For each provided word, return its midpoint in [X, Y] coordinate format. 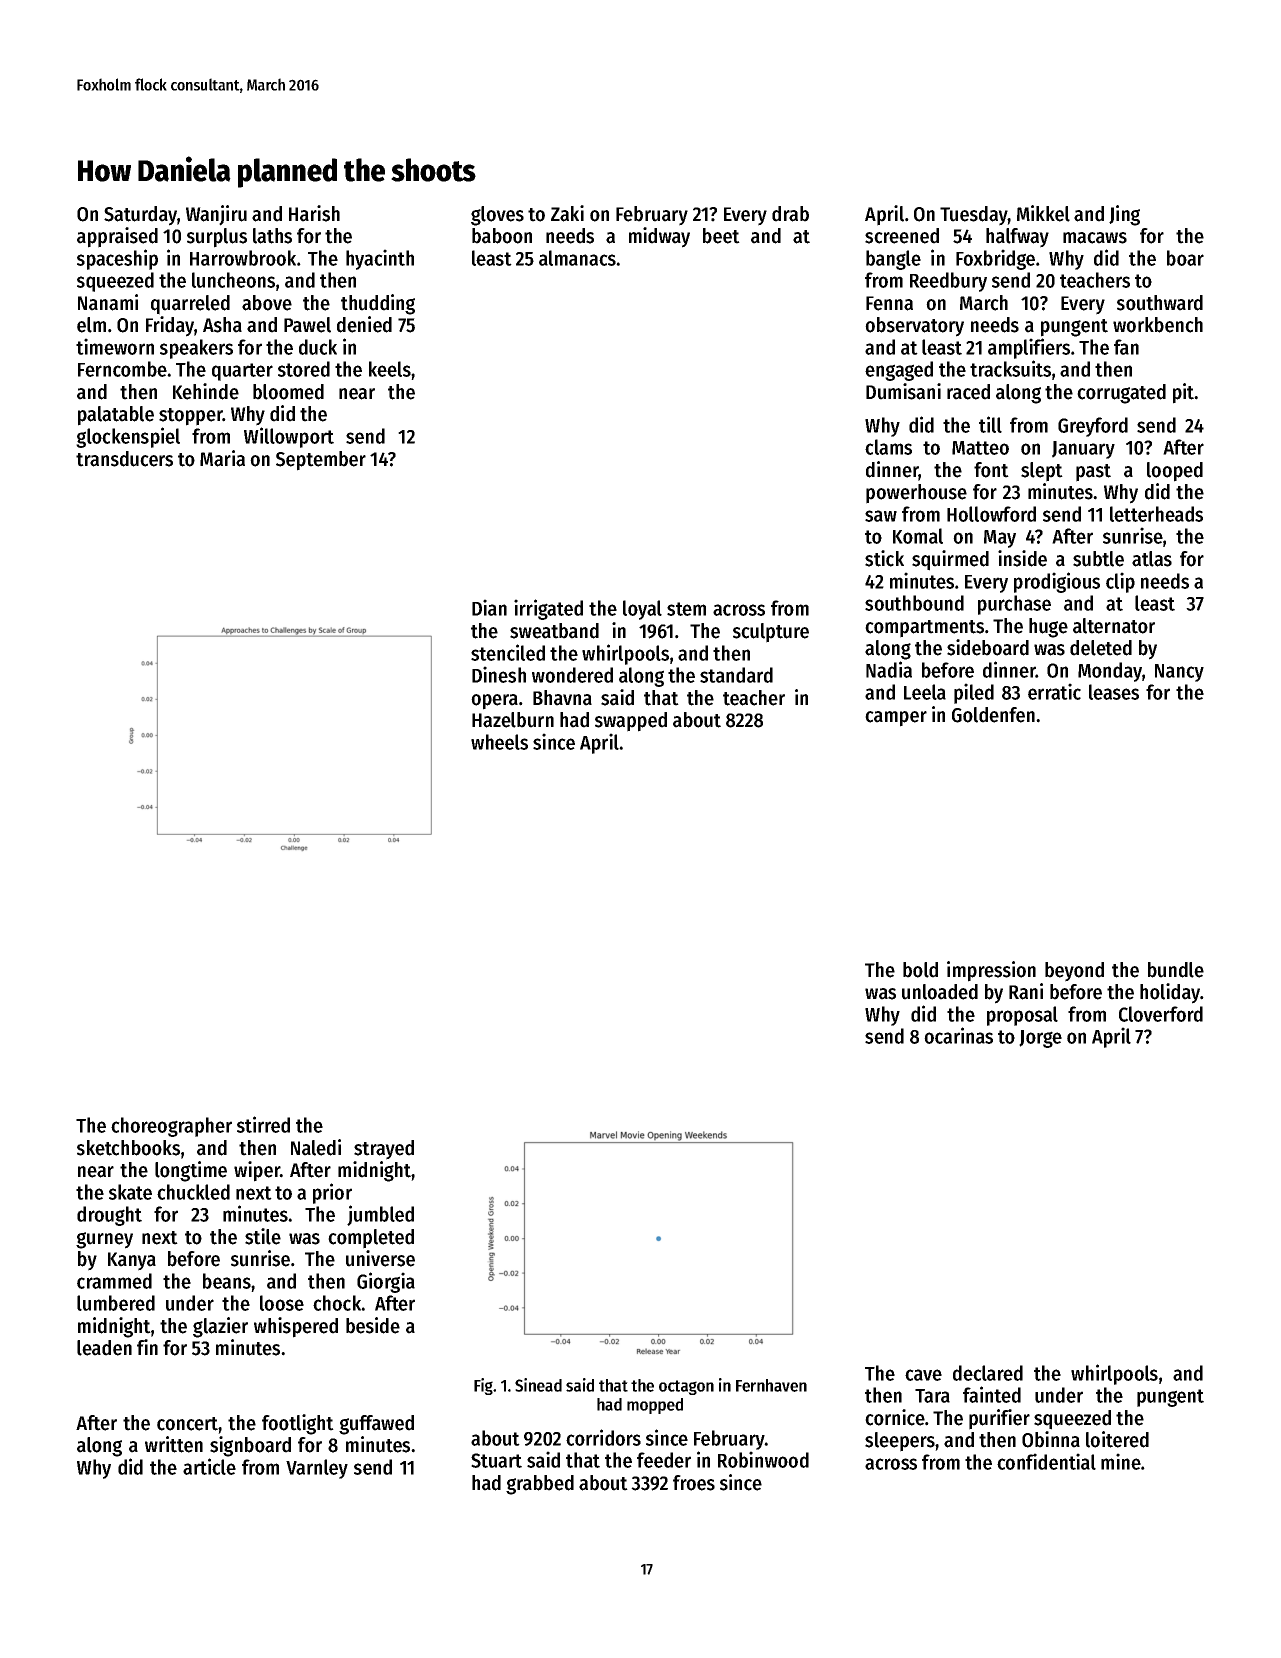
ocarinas [958, 1035]
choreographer [171, 1127]
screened [902, 236]
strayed [384, 1150]
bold [920, 970]
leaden [104, 1348]
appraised [117, 237]
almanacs [577, 258]
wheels [499, 742]
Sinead [538, 1385]
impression [991, 971]
